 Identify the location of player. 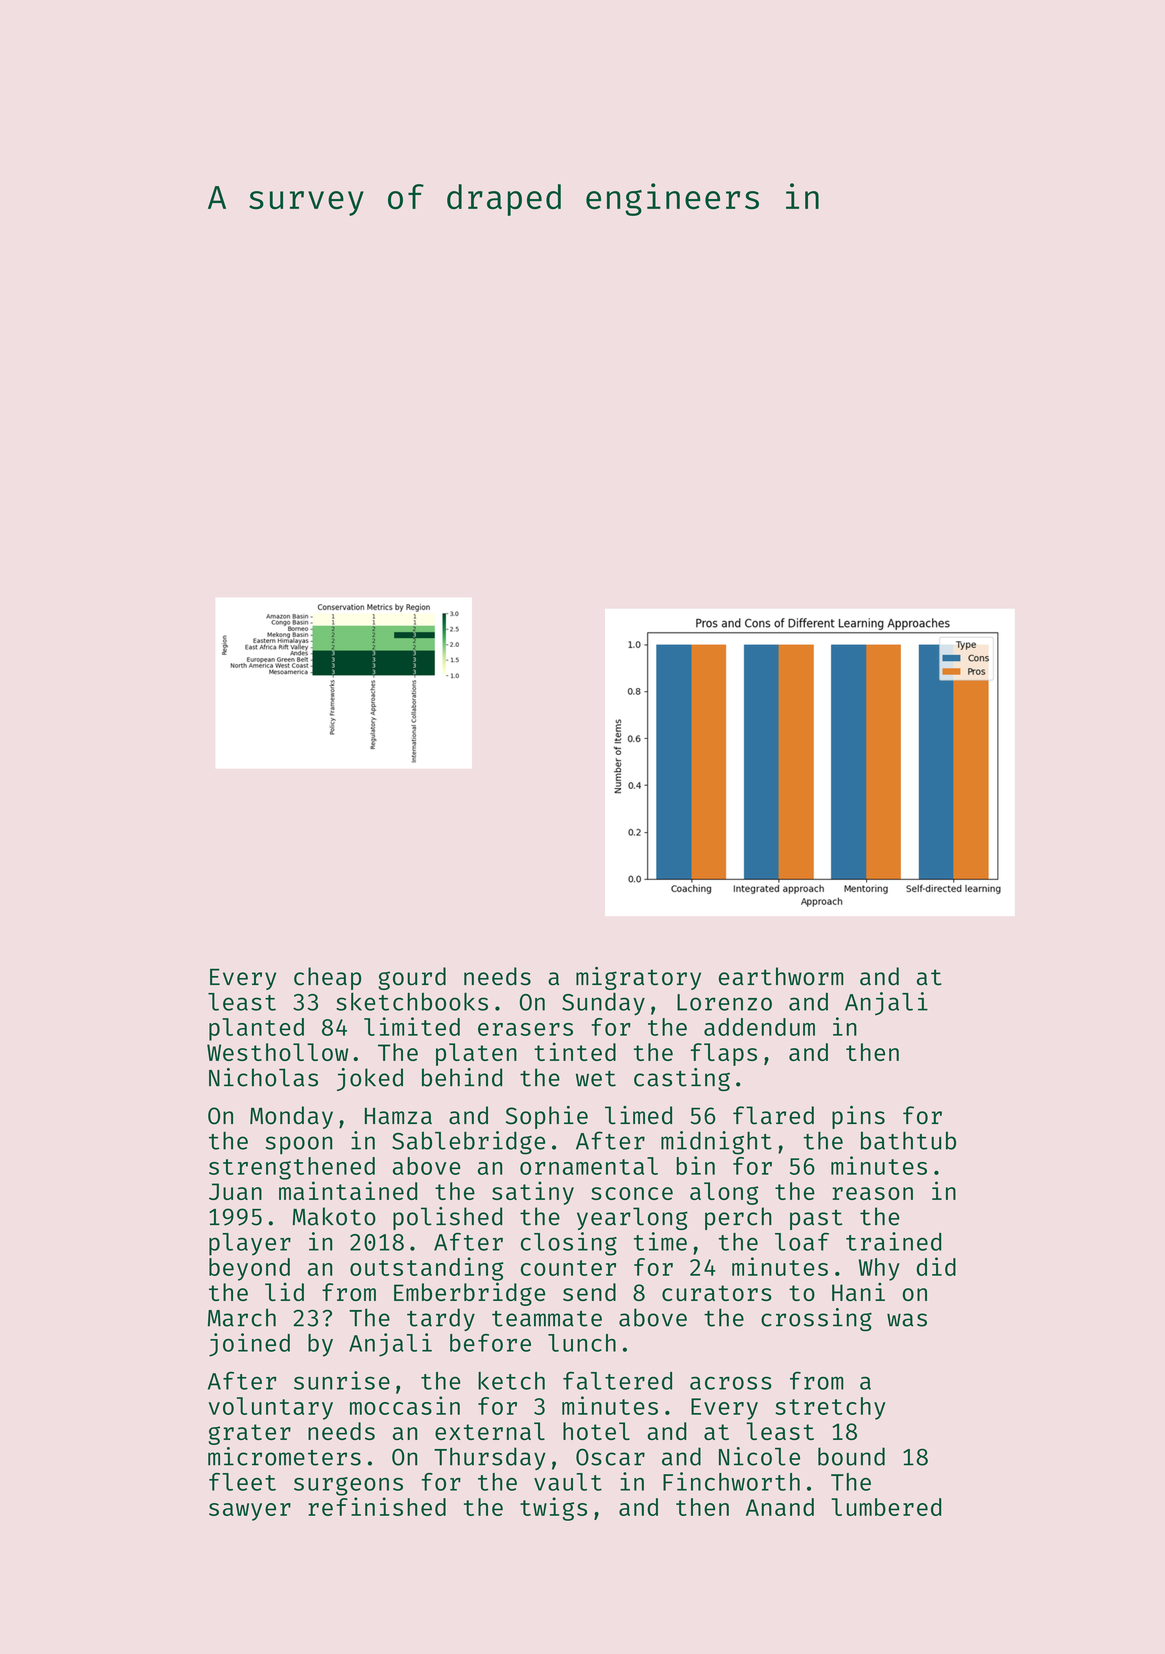
(250, 1244).
